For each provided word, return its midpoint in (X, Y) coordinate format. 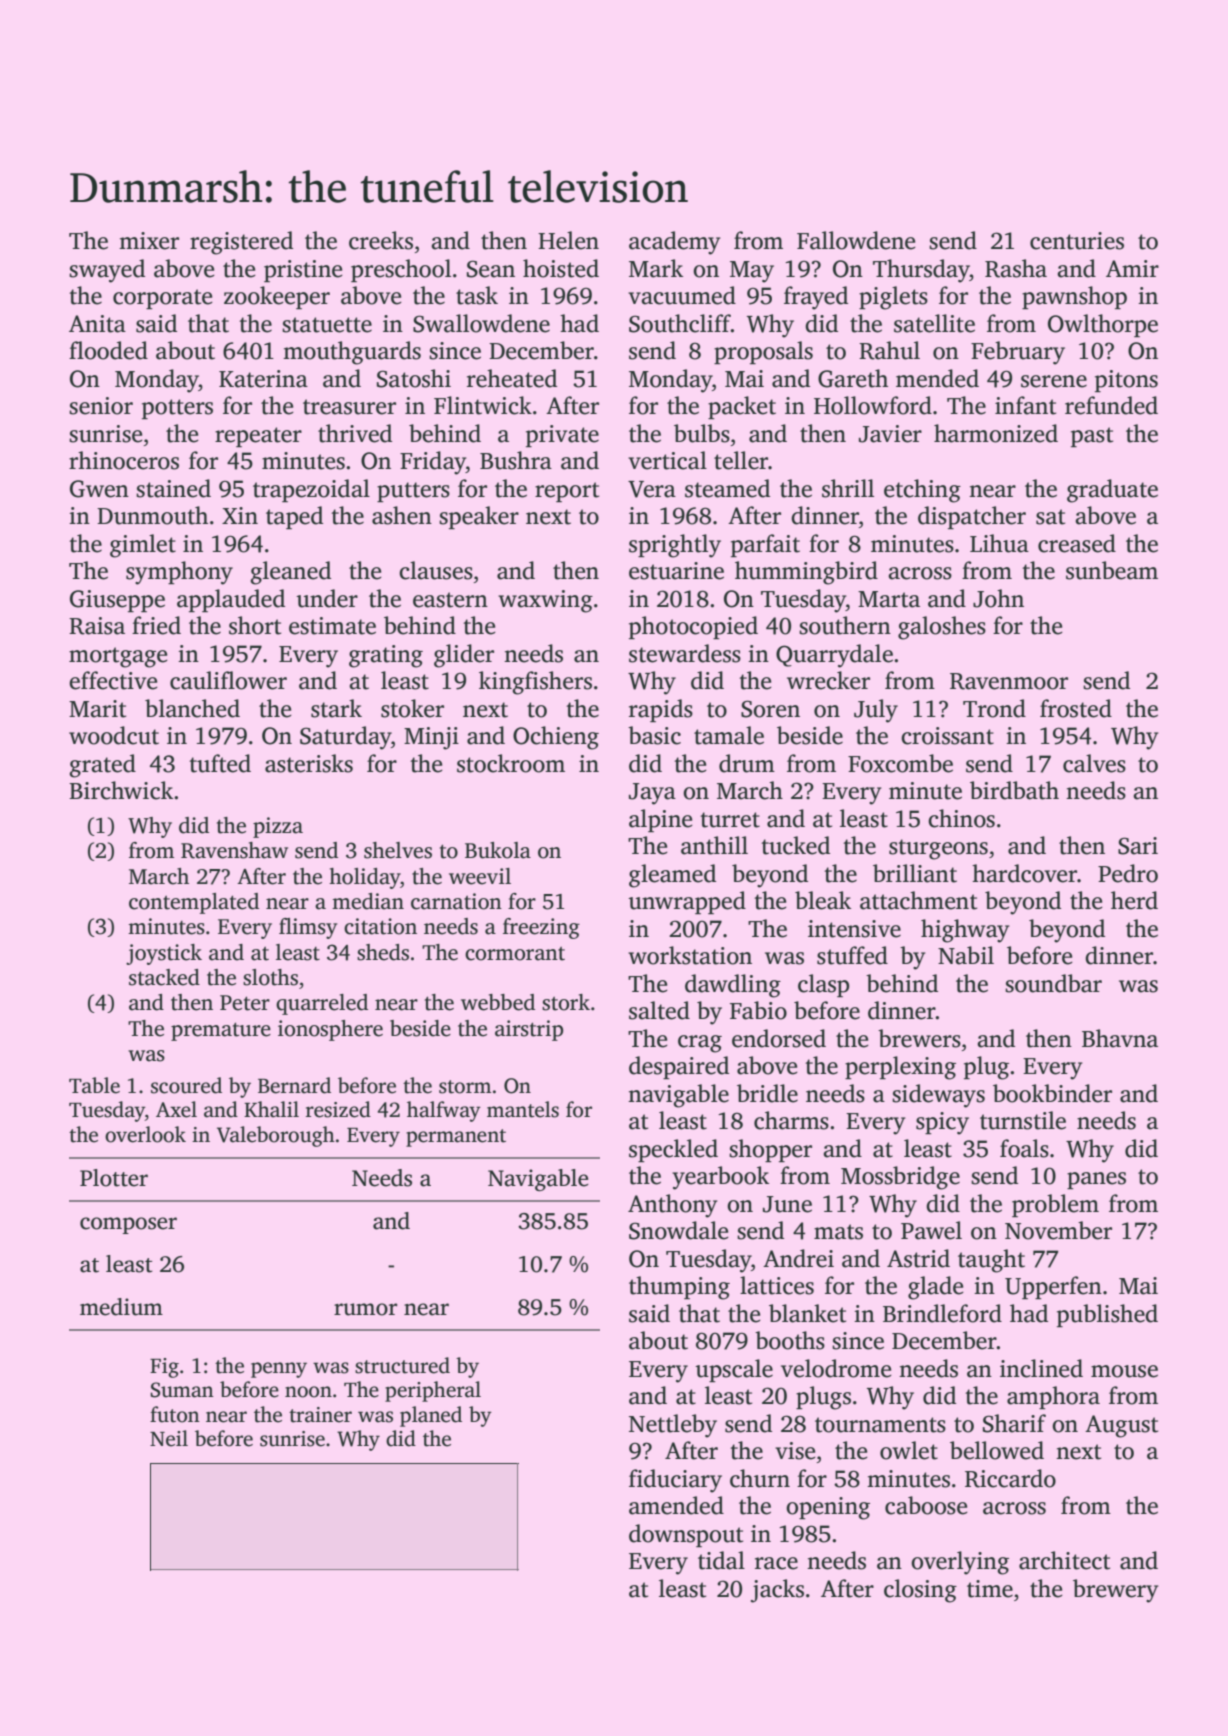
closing (920, 1591)
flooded (108, 350)
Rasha (1016, 268)
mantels (523, 1109)
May (752, 272)
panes (1096, 1180)
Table (94, 1085)
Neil (169, 1438)
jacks (777, 1591)
